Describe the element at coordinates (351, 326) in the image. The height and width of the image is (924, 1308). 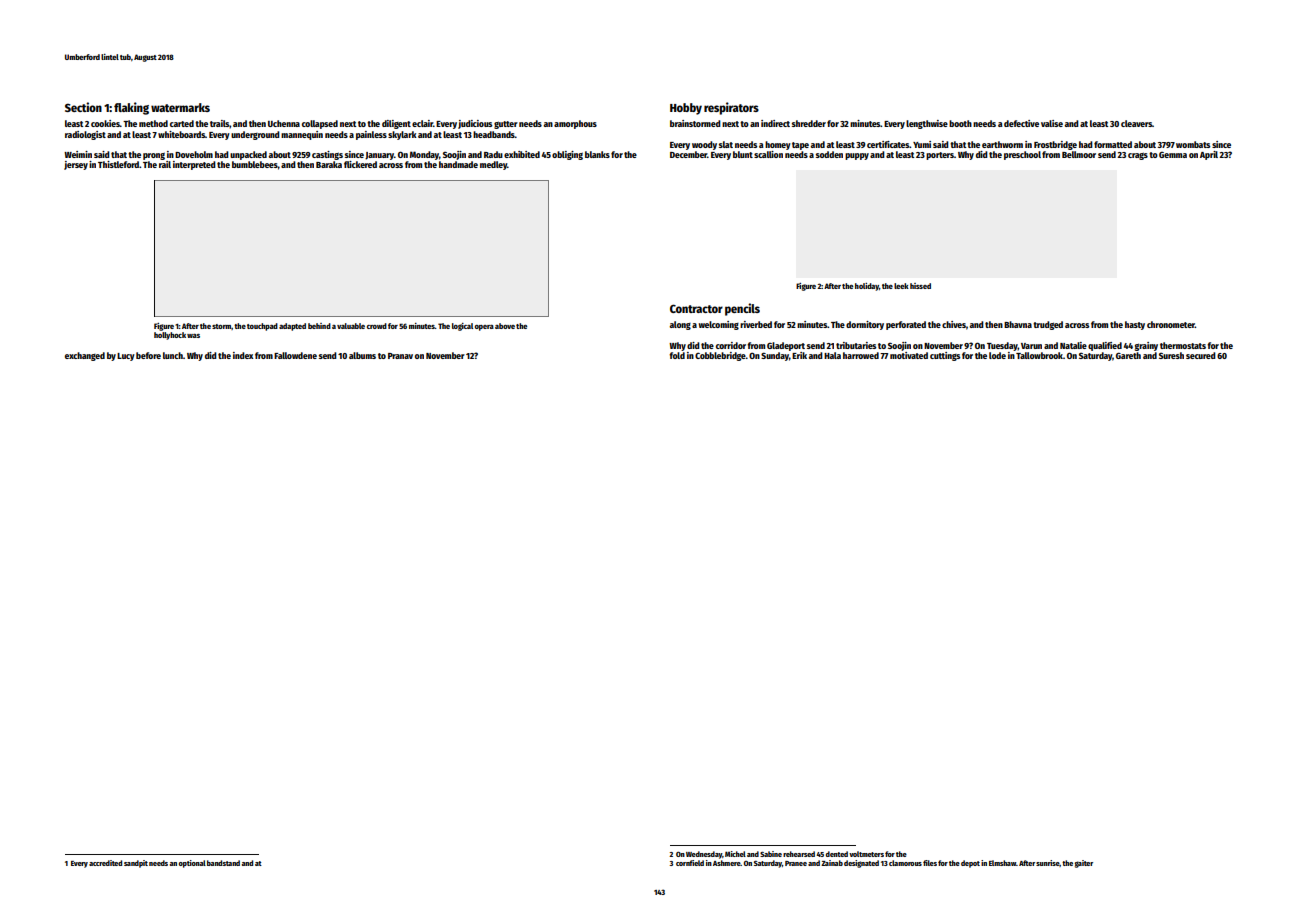
I see `valuable` at that location.
